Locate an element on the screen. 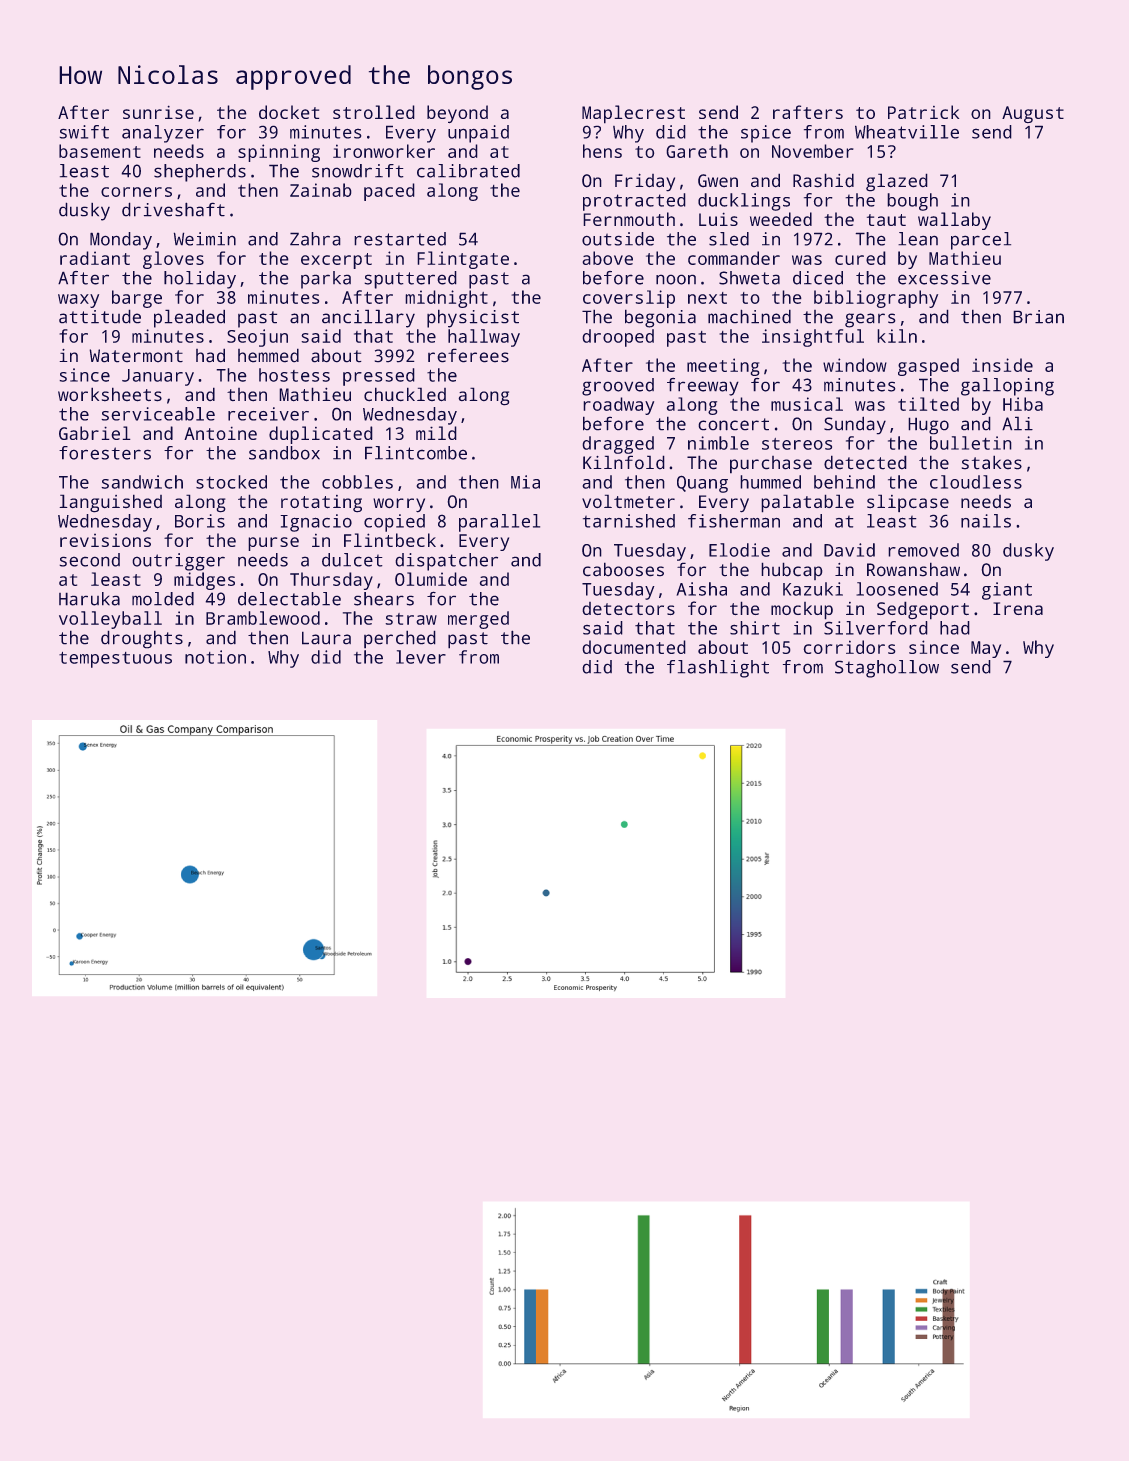 The height and width of the screenshot is (1461, 1129). glazed is located at coordinates (896, 182).
